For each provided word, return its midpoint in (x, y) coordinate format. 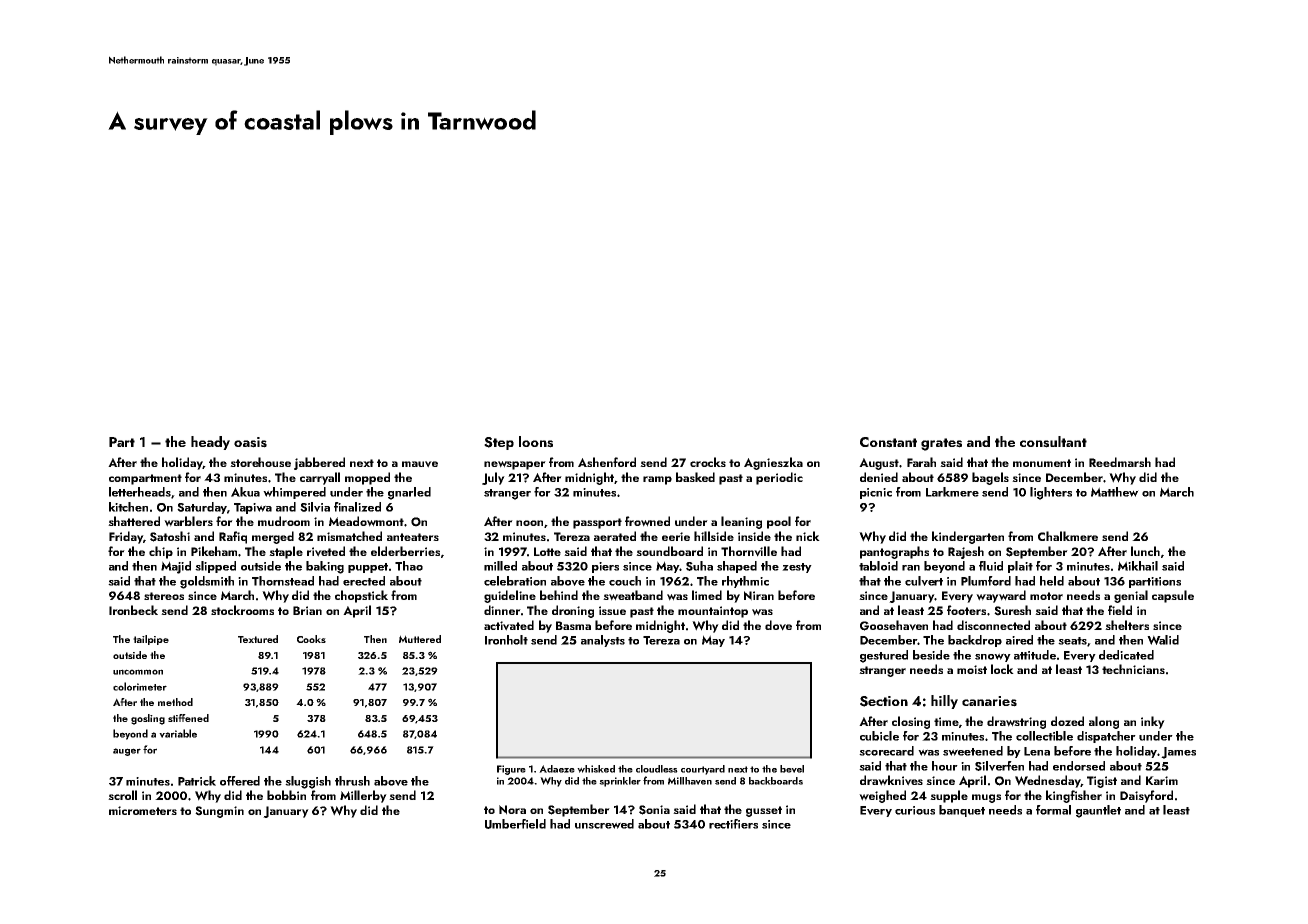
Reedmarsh (1120, 462)
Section (884, 701)
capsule (1173, 596)
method (175, 702)
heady (210, 443)
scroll (122, 795)
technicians (1133, 669)
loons (536, 442)
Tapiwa (253, 508)
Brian (307, 610)
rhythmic (745, 582)
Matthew (1115, 492)
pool (779, 522)
